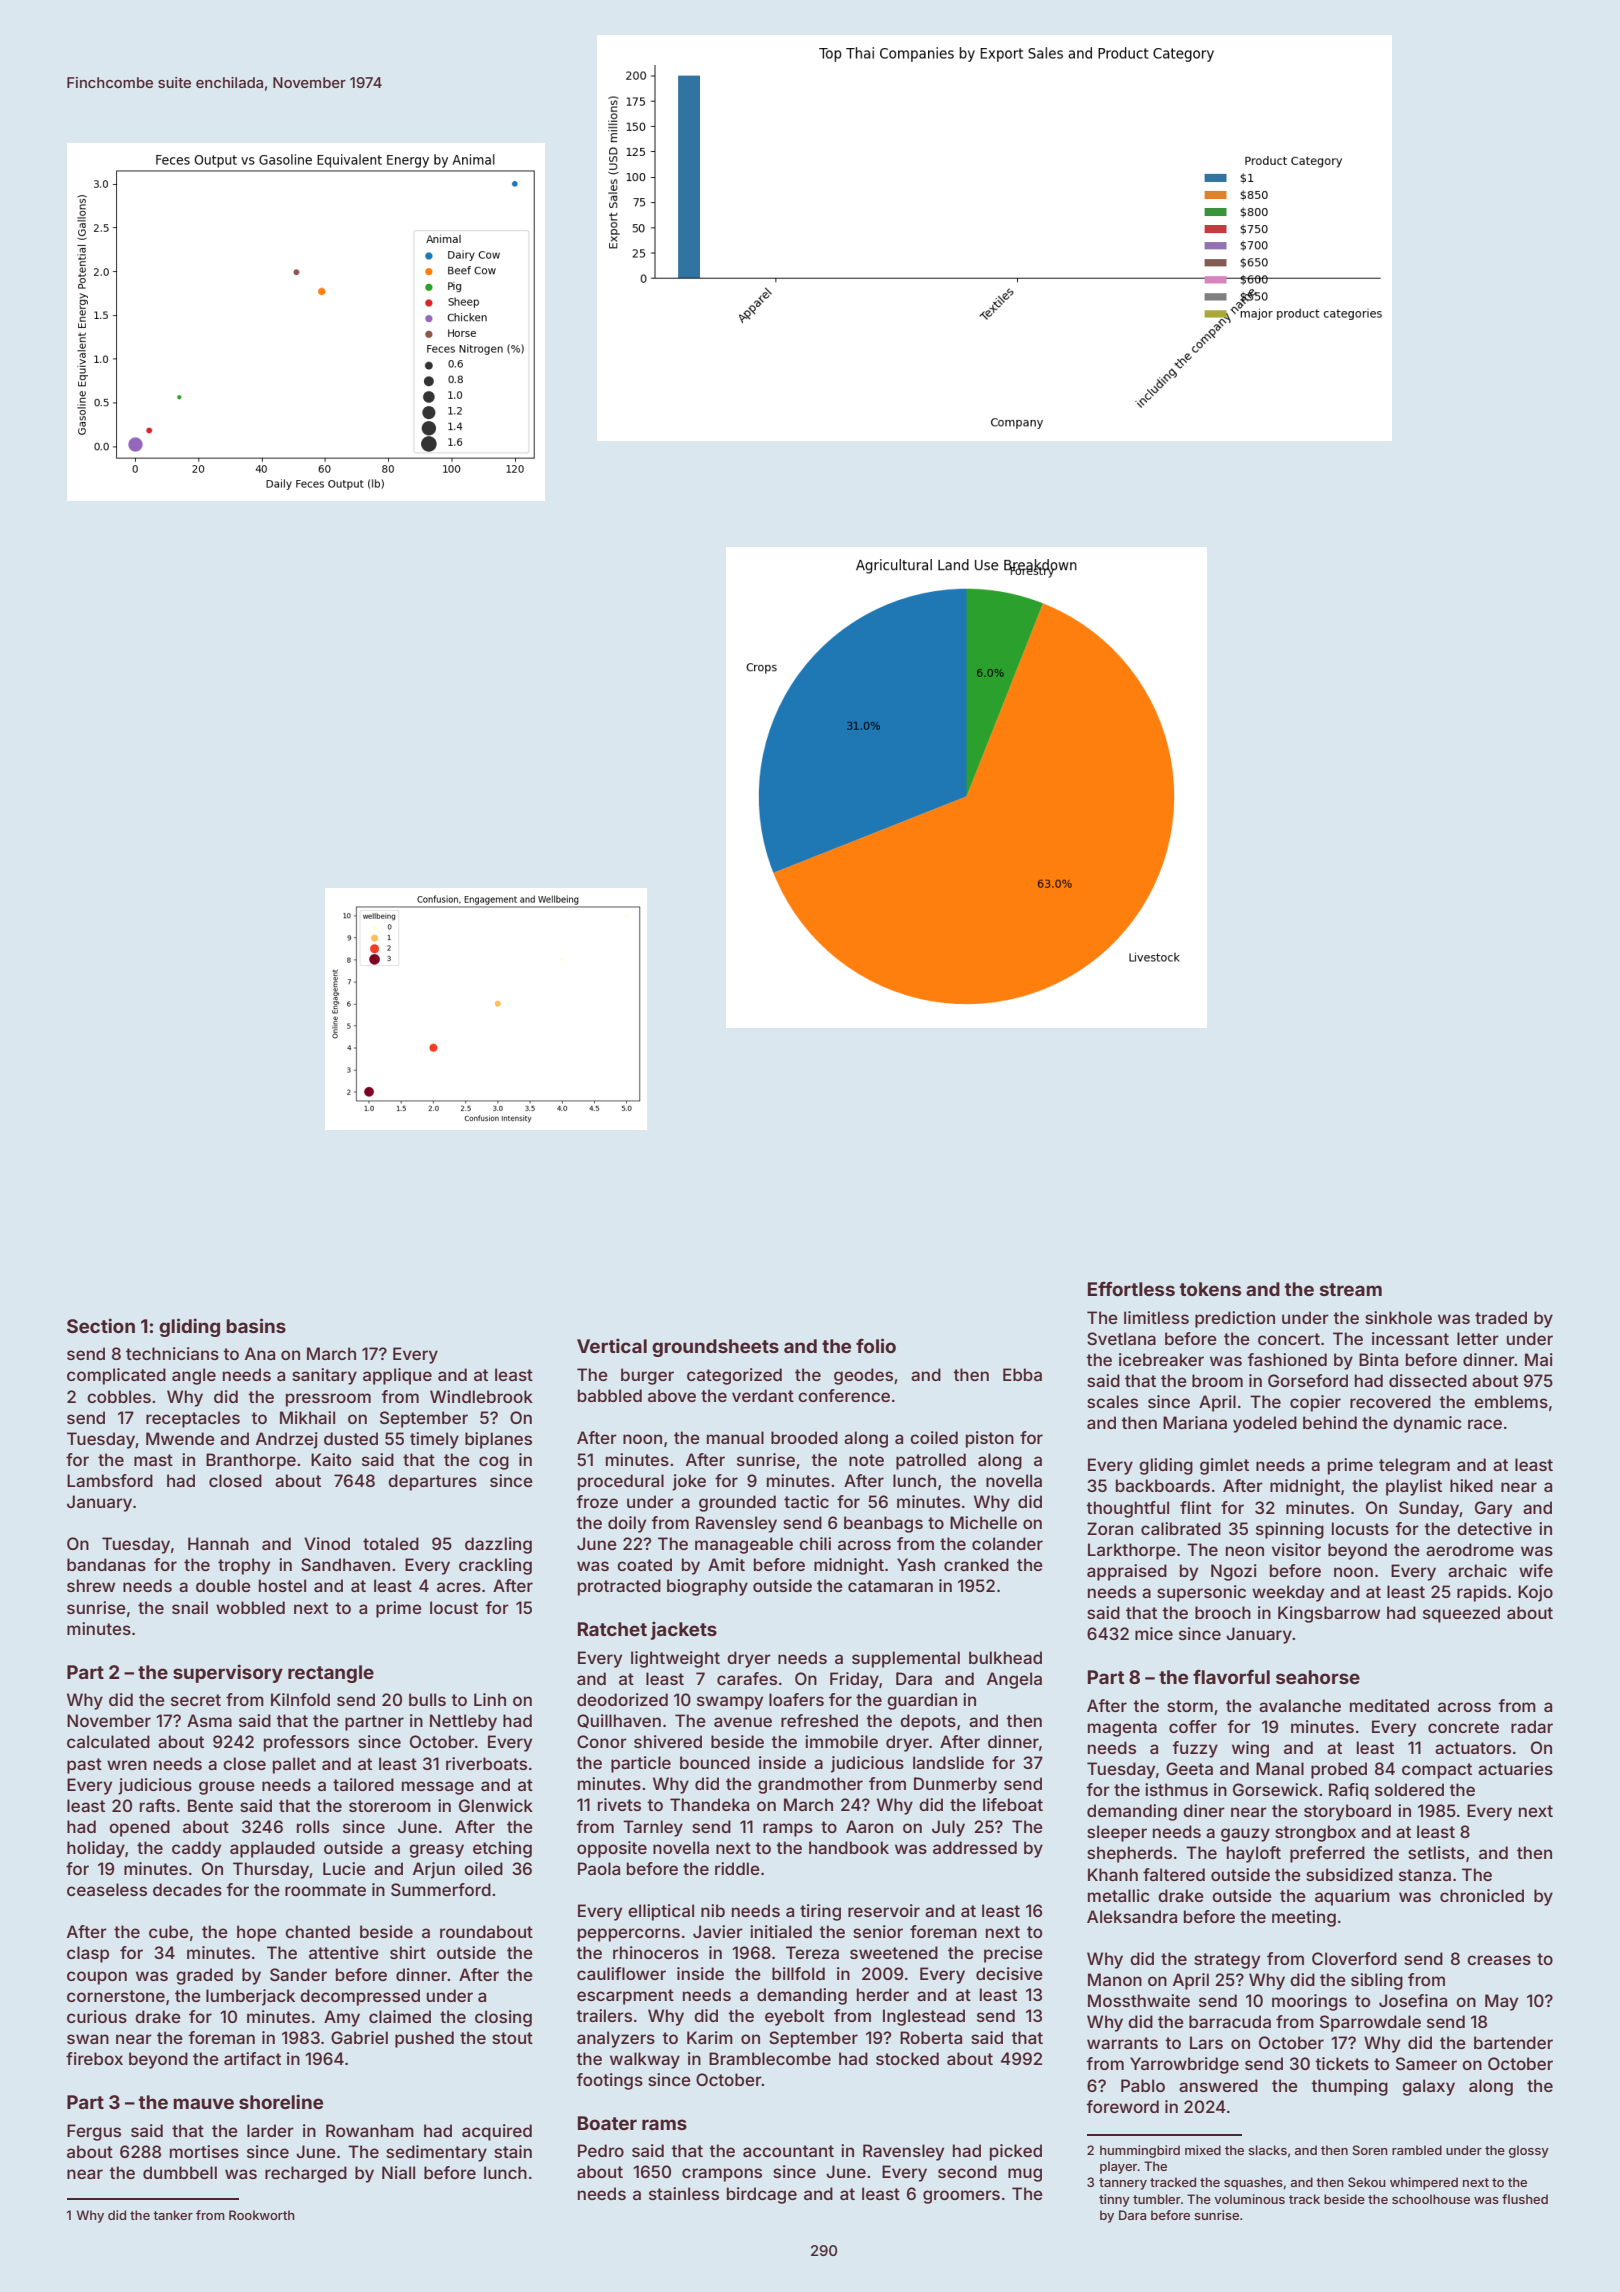 Image resolution: width=1620 pixels, height=2292 pixels. Describe the element at coordinates (1013, 1804) in the page. I see `lifeboat` at that location.
